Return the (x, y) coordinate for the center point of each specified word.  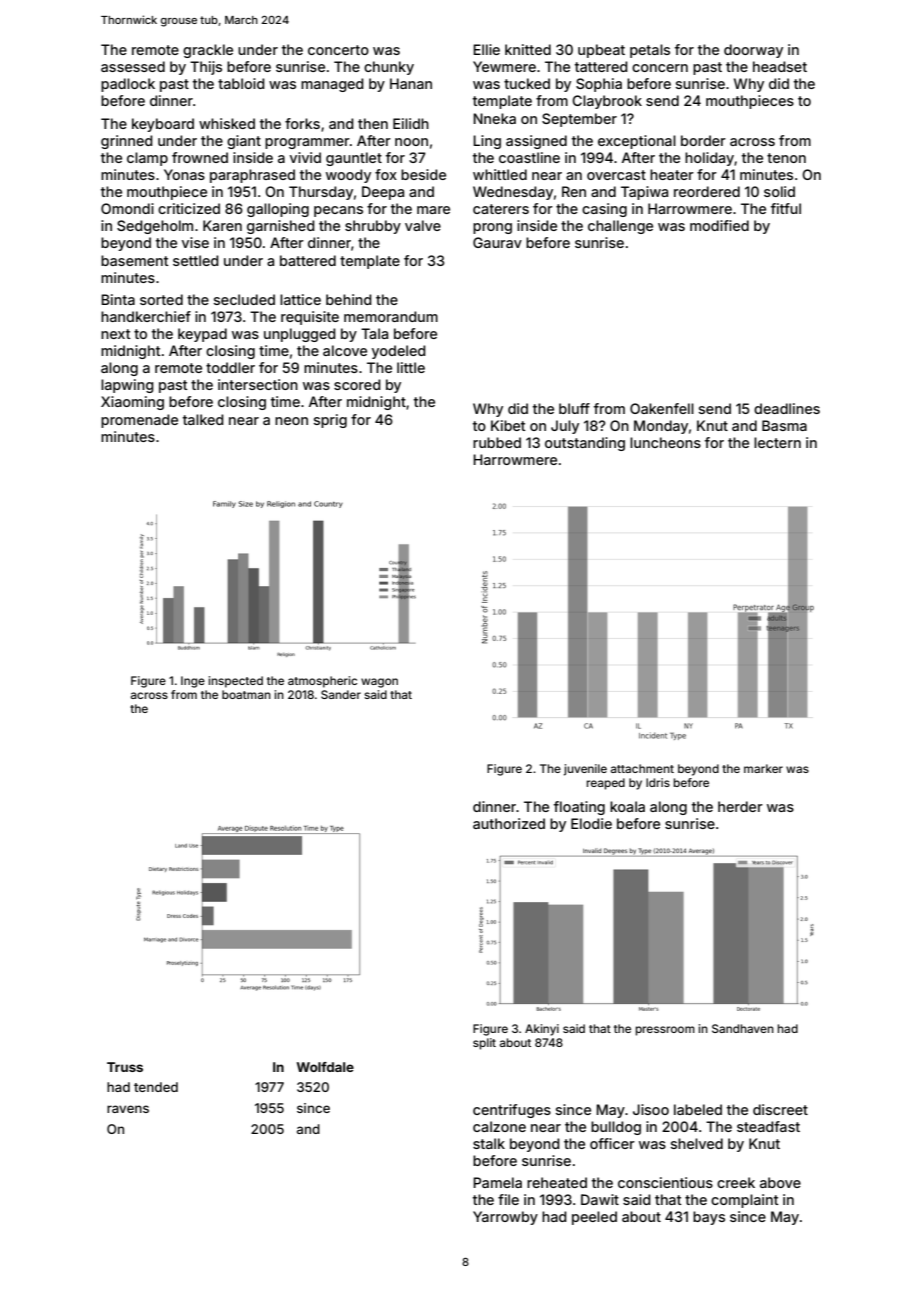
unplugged (300, 335)
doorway (753, 51)
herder (740, 806)
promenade (139, 421)
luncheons (665, 442)
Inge (193, 682)
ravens (128, 1109)
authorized (509, 823)
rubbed (497, 442)
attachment (642, 768)
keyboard (163, 125)
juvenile (585, 770)
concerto (338, 50)
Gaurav (497, 242)
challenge (620, 227)
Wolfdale (325, 1067)
